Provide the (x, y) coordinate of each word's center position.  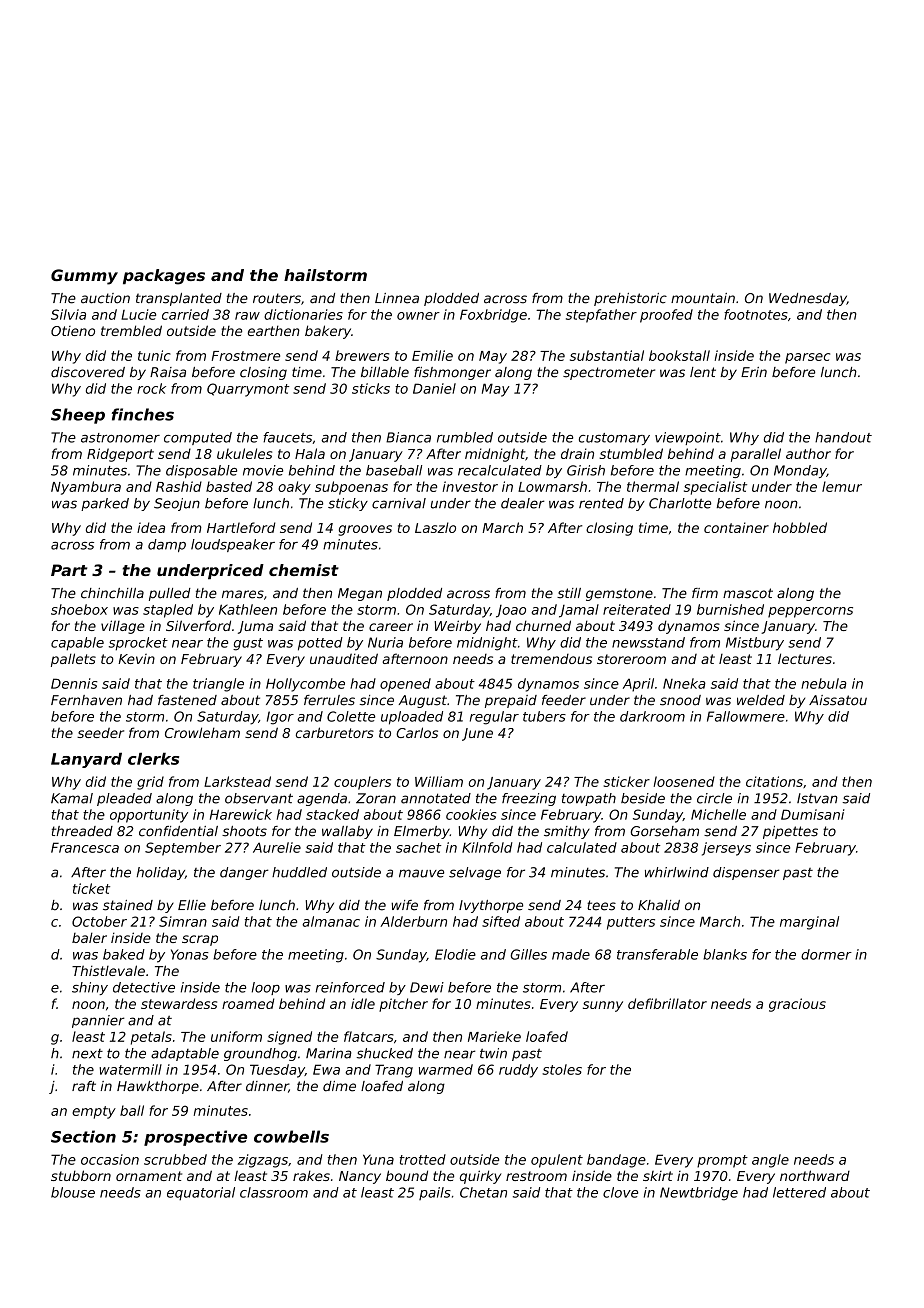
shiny (90, 988)
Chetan (483, 1192)
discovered (88, 372)
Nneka (684, 683)
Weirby (457, 627)
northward (815, 1175)
